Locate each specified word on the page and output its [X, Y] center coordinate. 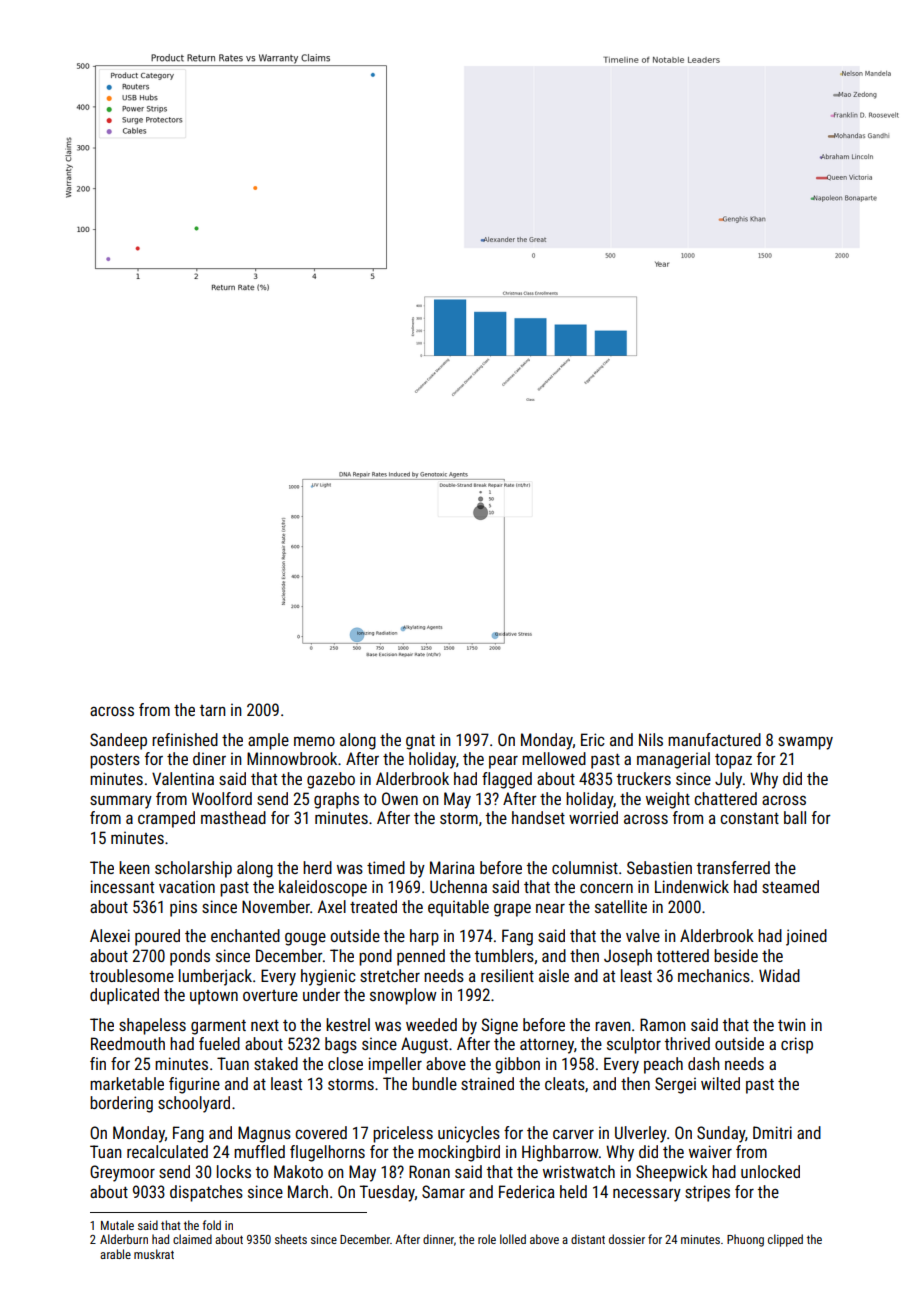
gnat [420, 742]
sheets [291, 1239]
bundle [434, 1083]
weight [668, 800]
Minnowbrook [292, 758]
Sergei [675, 1085]
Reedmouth [128, 1043]
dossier [627, 1239]
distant [588, 1239]
